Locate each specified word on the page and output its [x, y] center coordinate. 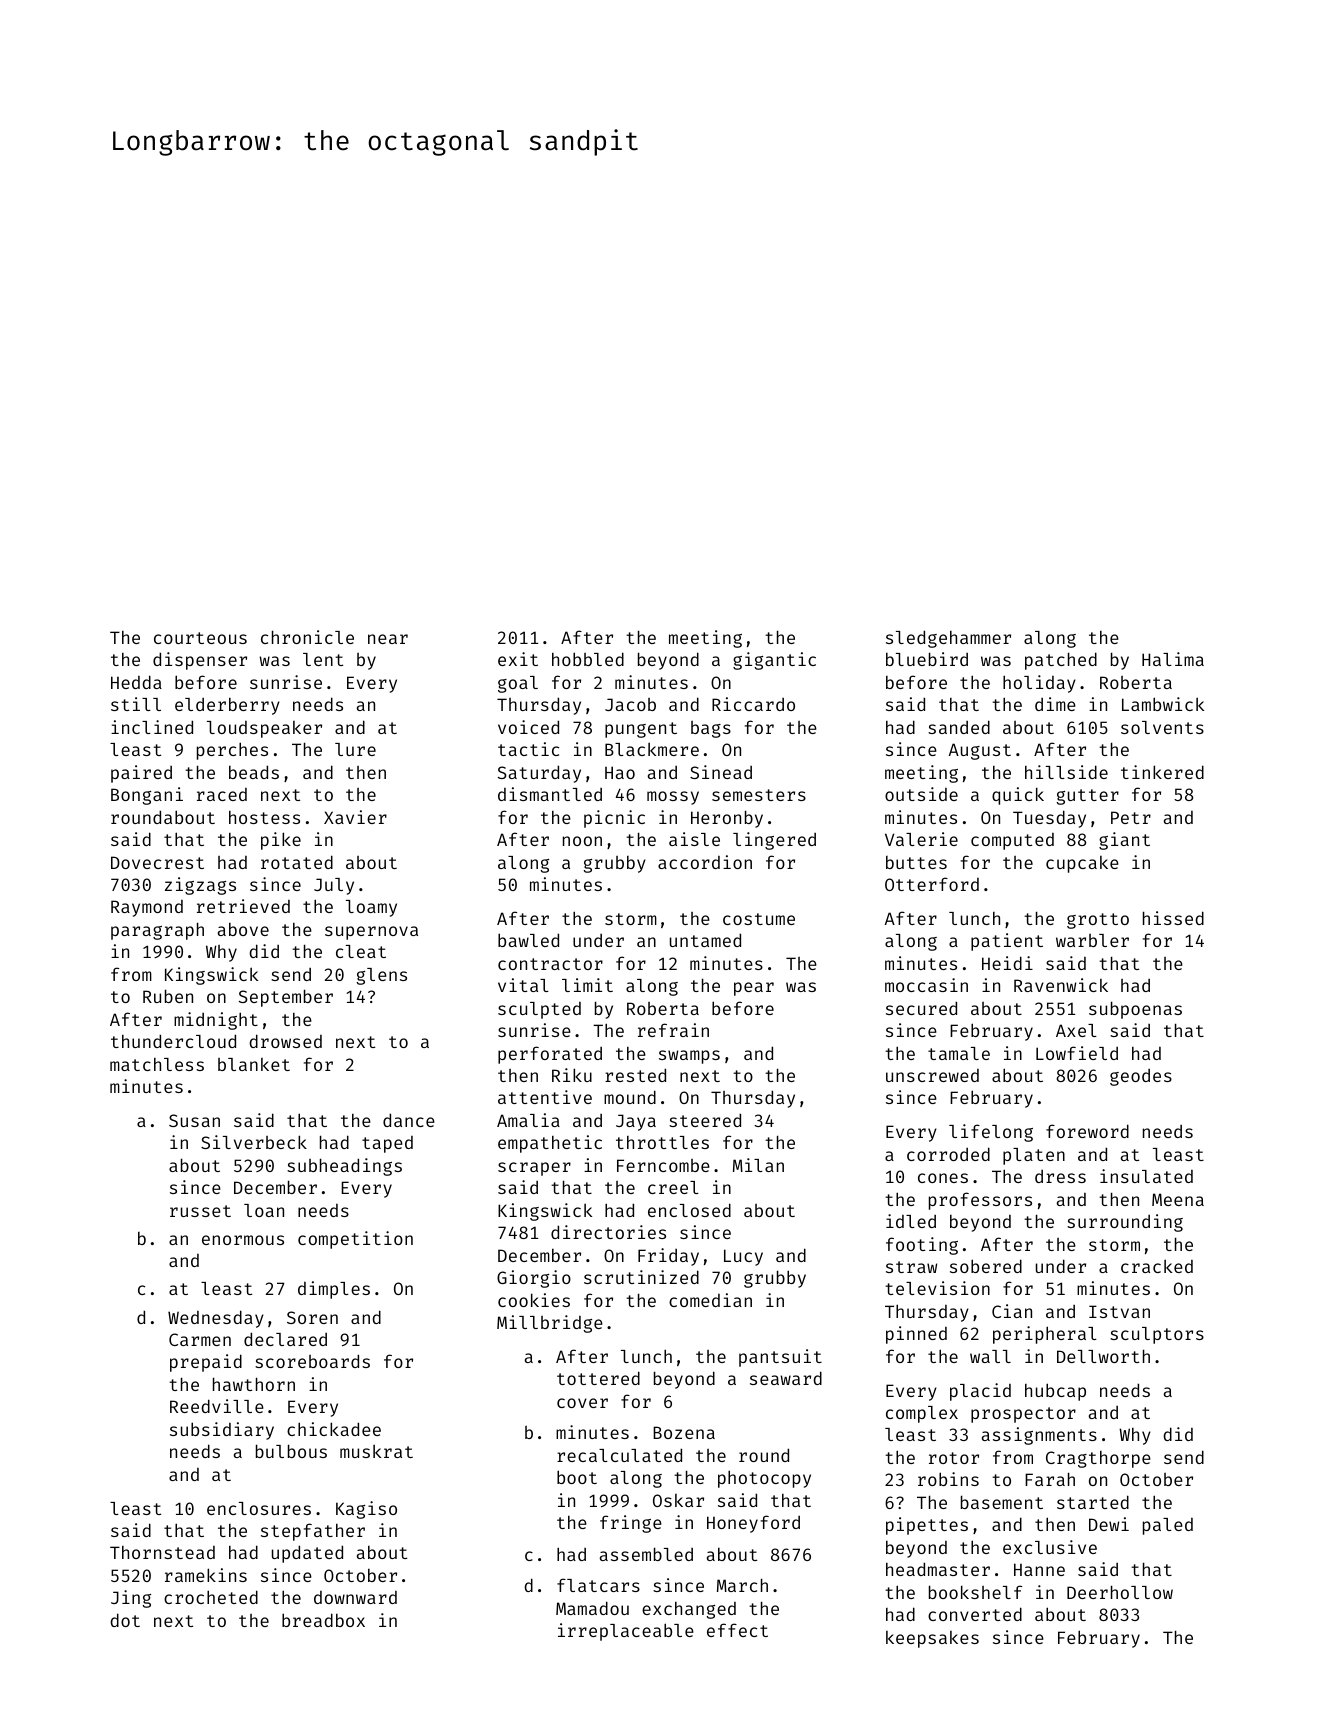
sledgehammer [948, 639]
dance [409, 1120]
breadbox [323, 1620]
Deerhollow [1120, 1592]
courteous [200, 638]
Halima [1173, 659]
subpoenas [1135, 1010]
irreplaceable [626, 1632]
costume [759, 919]
